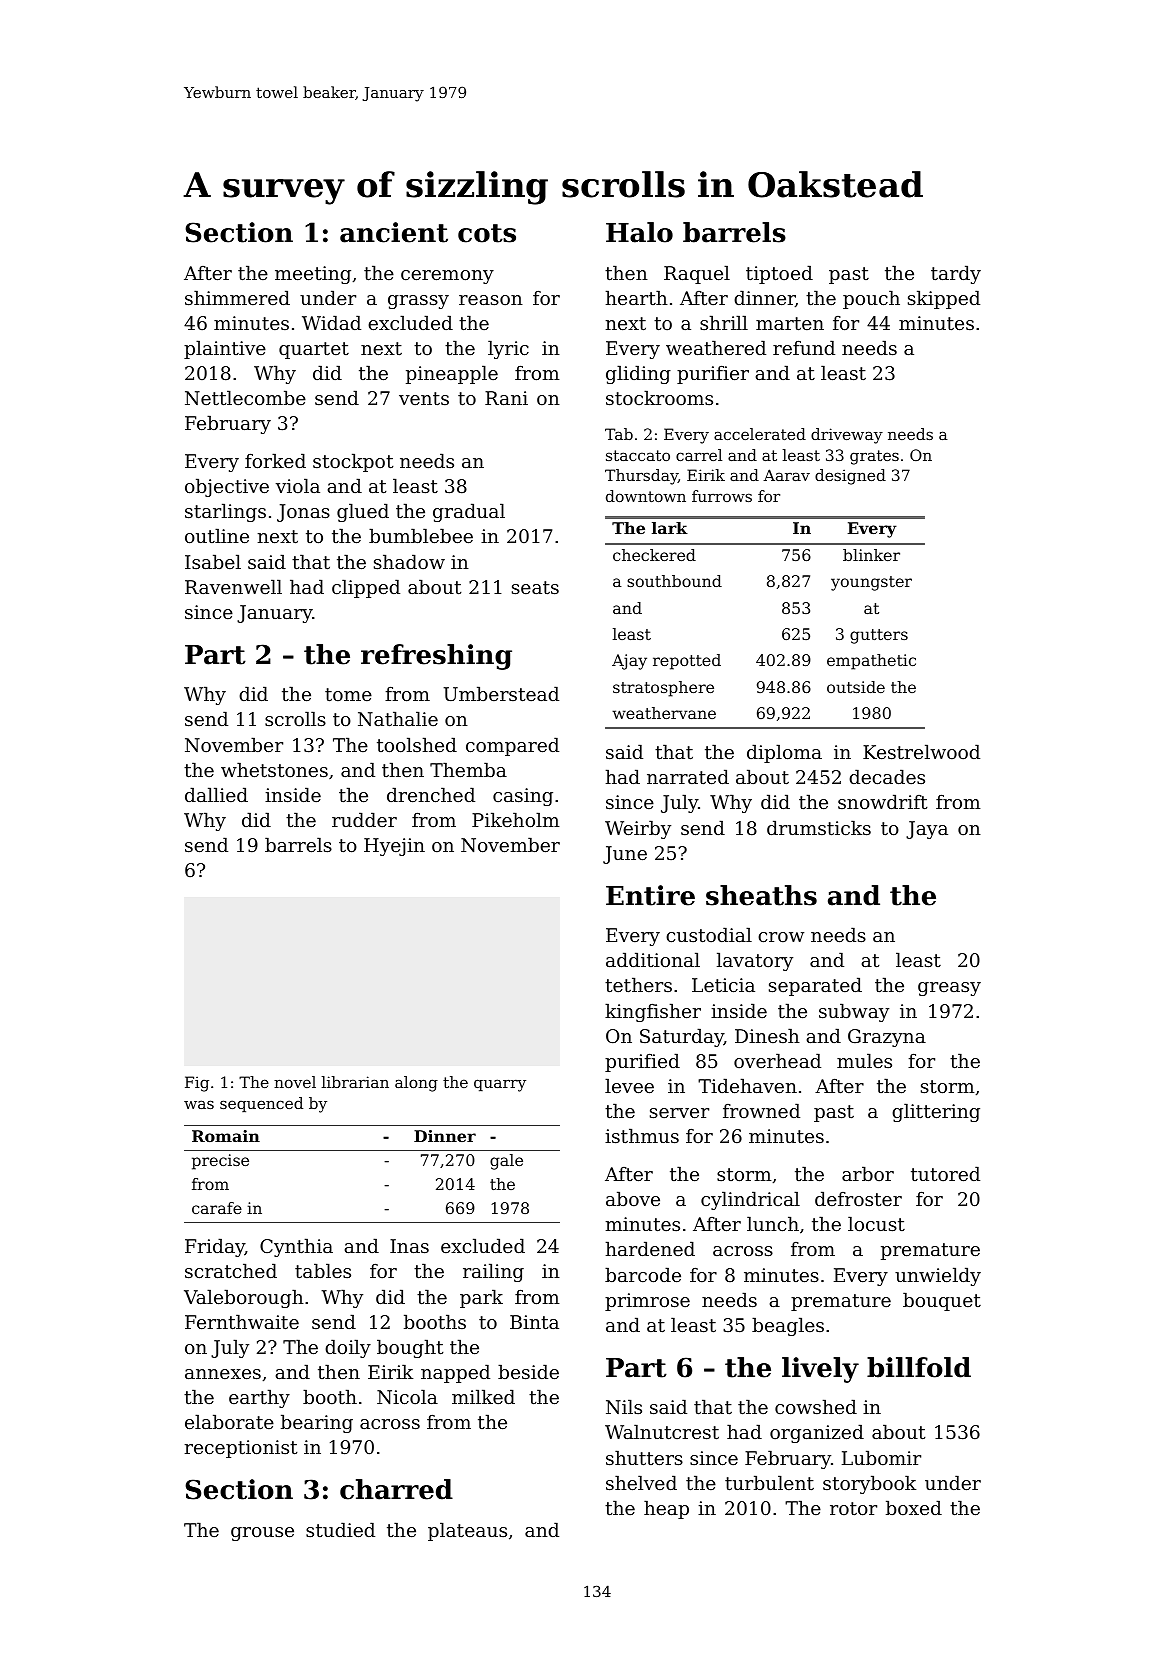 This screenshot has width=1165, height=1654. Describe the element at coordinates (761, 895) in the screenshot. I see `sheaths` at that location.
